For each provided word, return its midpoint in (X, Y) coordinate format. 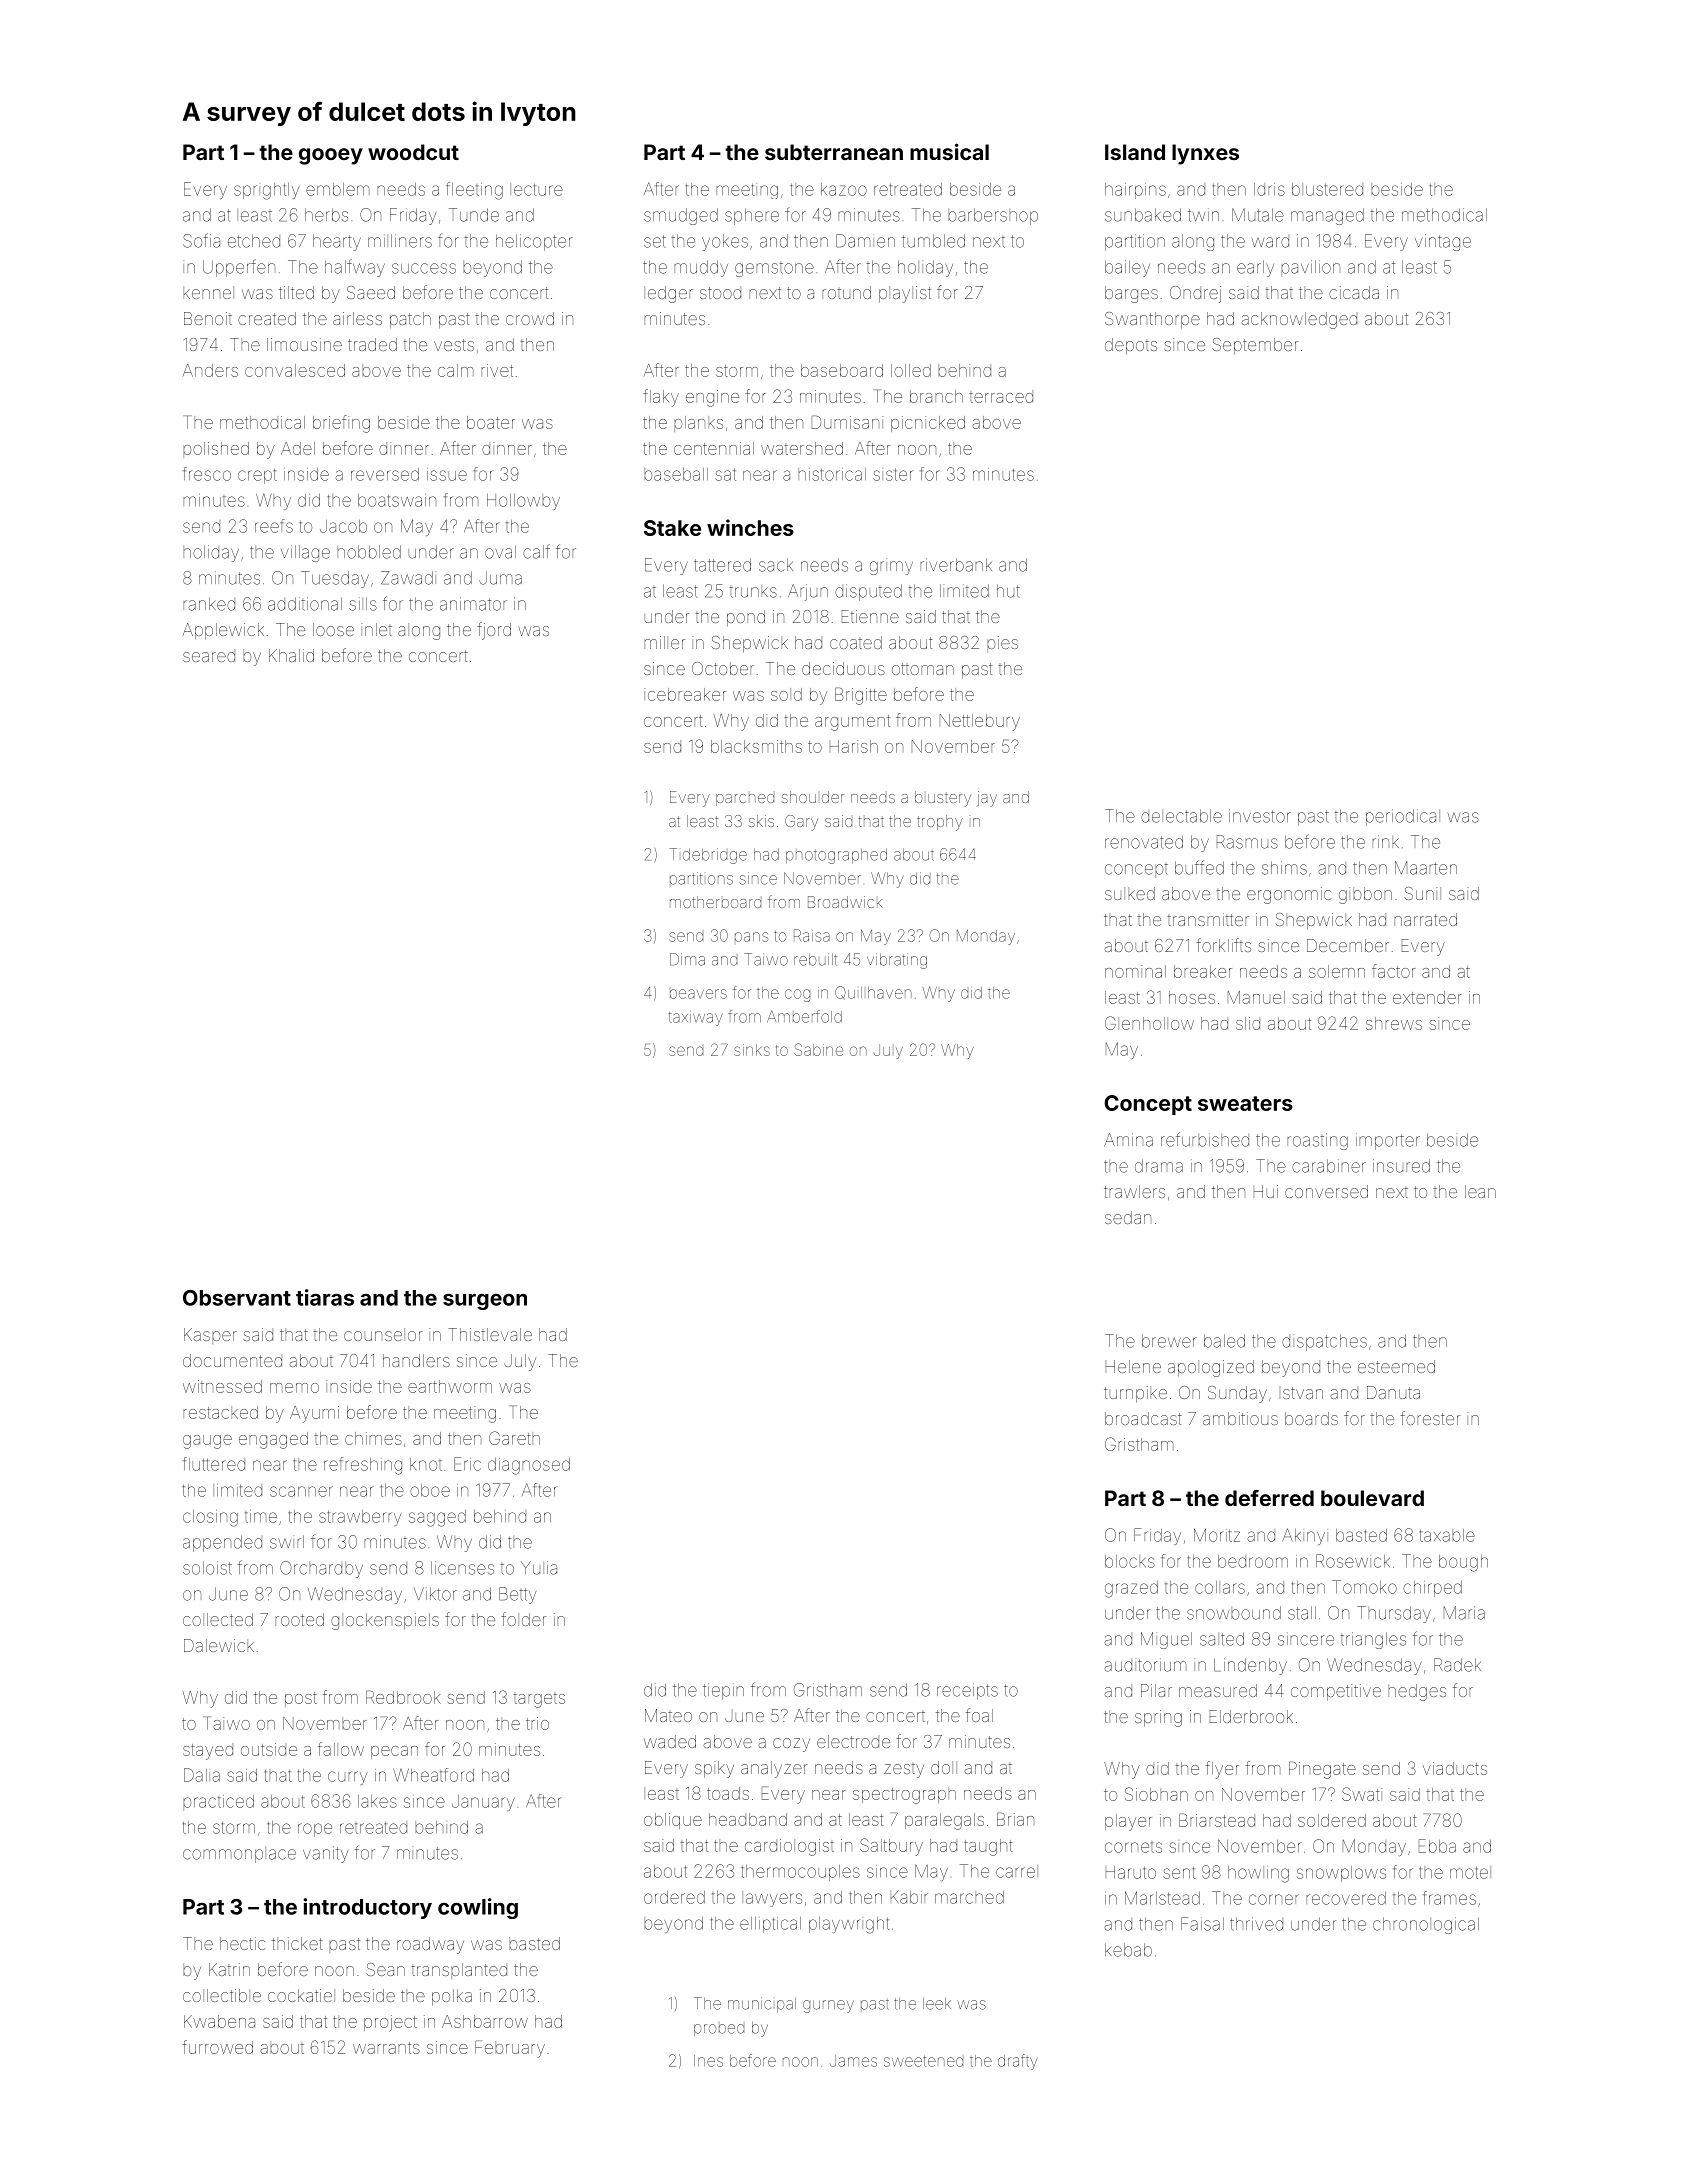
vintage (1443, 242)
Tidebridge (708, 856)
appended (222, 1543)
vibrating (897, 961)
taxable (1447, 1535)
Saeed (371, 292)
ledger (668, 294)
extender (1427, 997)
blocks (1130, 1561)
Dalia (202, 1775)
